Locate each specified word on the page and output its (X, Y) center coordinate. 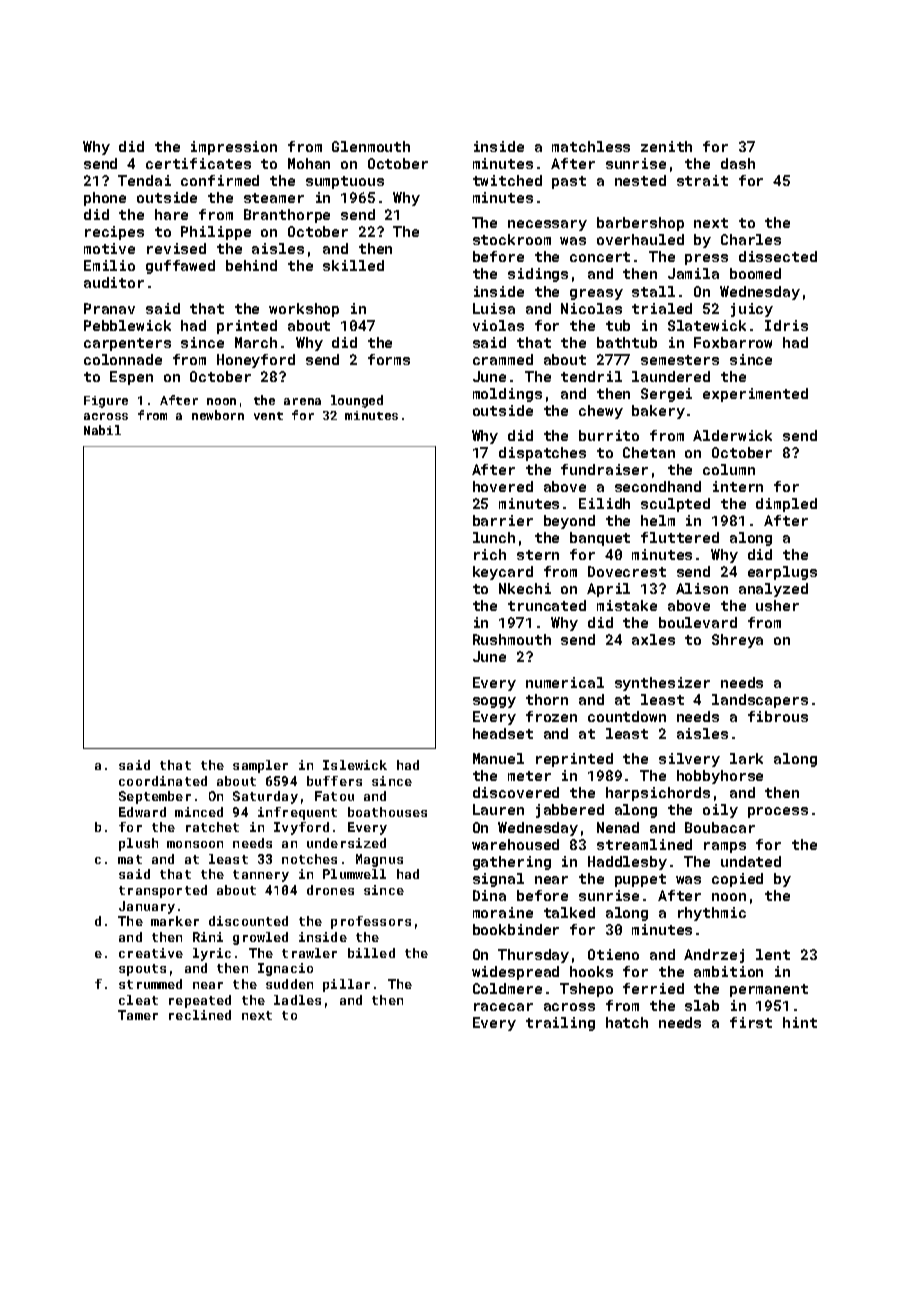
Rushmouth (512, 639)
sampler (260, 766)
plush (138, 844)
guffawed (180, 267)
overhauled (640, 239)
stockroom (512, 239)
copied (737, 880)
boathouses (387, 812)
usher (777, 605)
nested (640, 180)
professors (371, 922)
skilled (353, 265)
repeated (200, 1001)
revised (176, 248)
